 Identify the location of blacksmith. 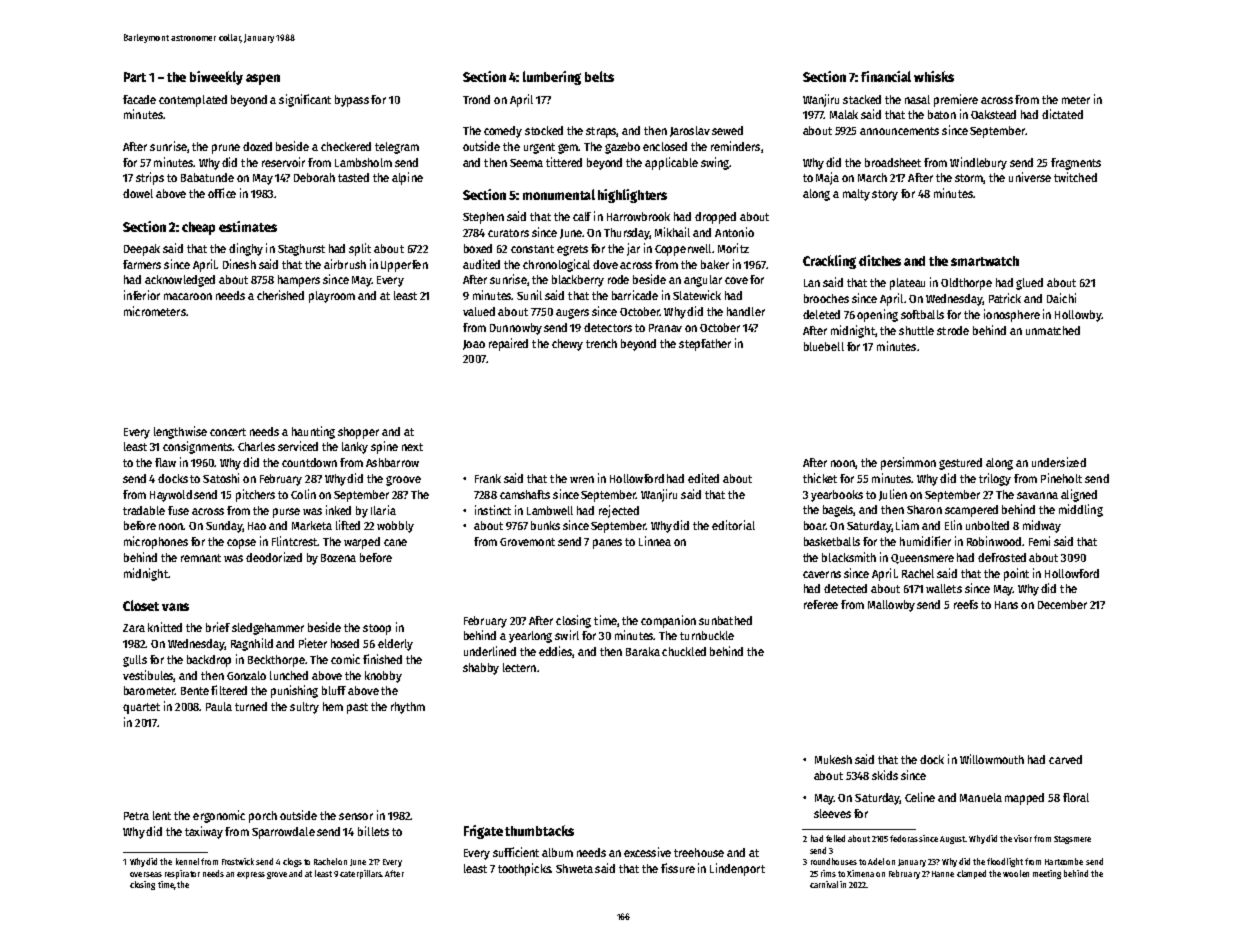
(849, 557).
